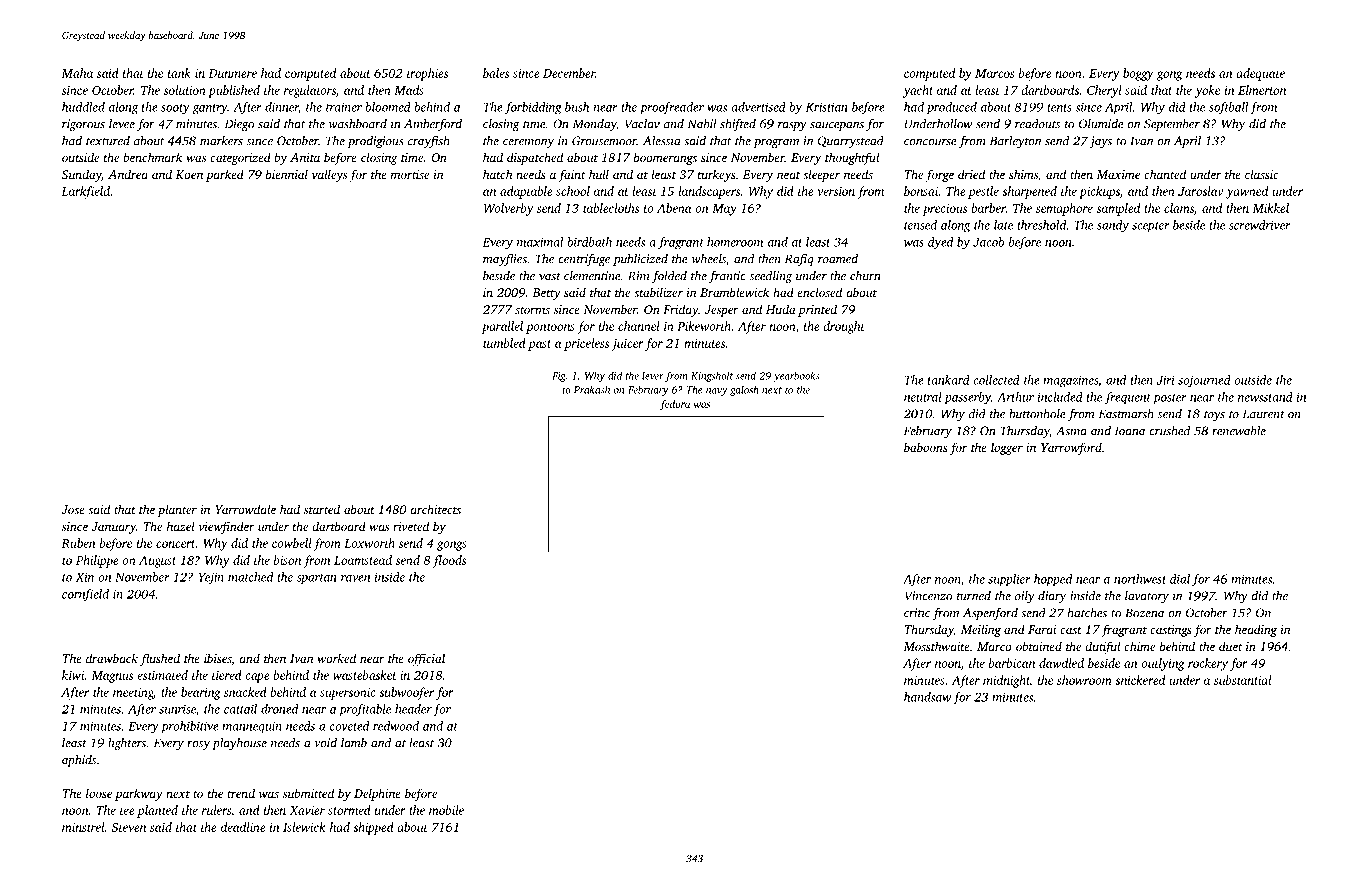 The image size is (1372, 887). I want to click on maximal, so click(540, 242).
